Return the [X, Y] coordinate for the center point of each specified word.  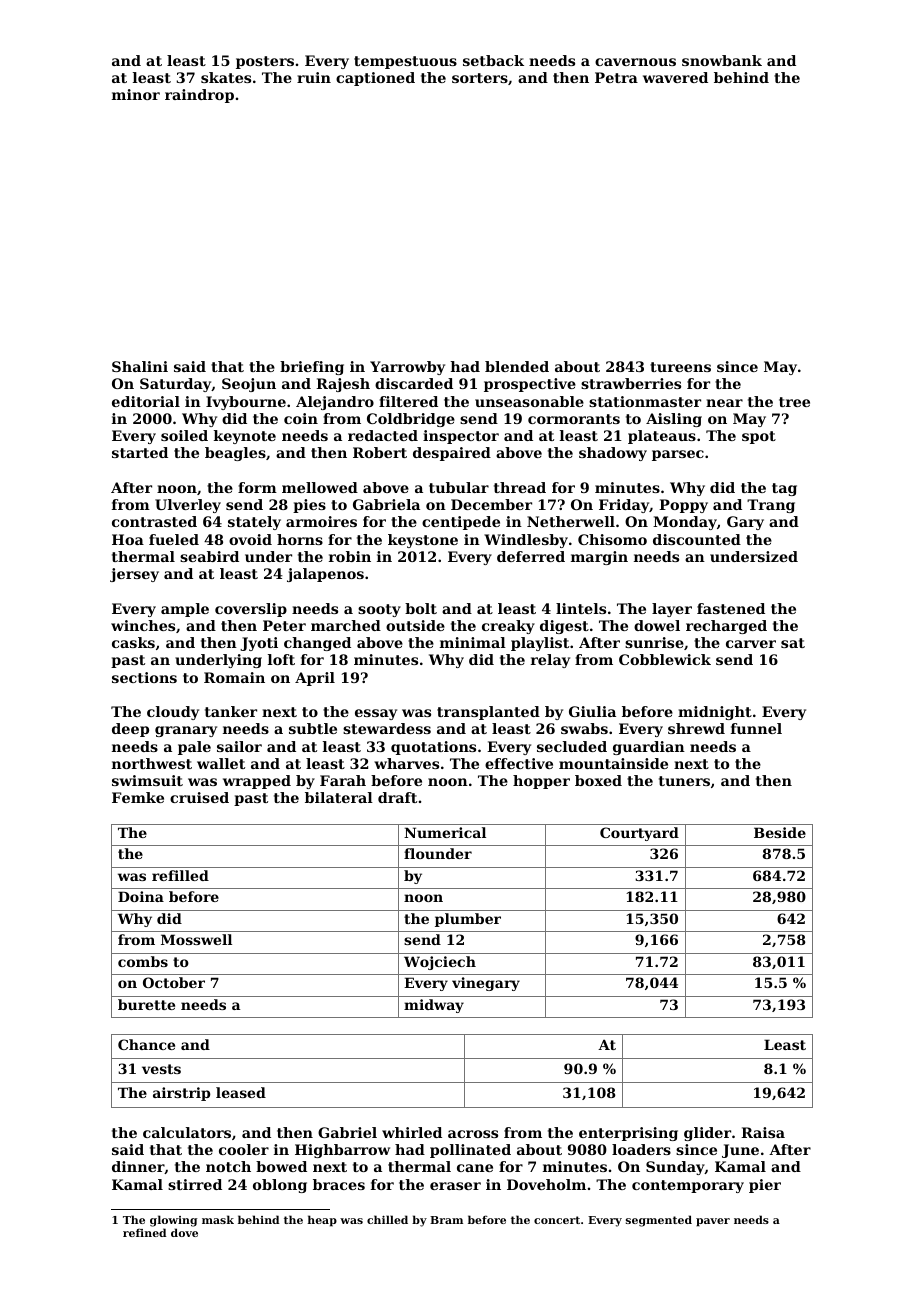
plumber [468, 920]
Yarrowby [407, 368]
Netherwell [571, 521]
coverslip [251, 610]
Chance [146, 1044]
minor [136, 94]
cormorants [574, 419]
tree [794, 402]
